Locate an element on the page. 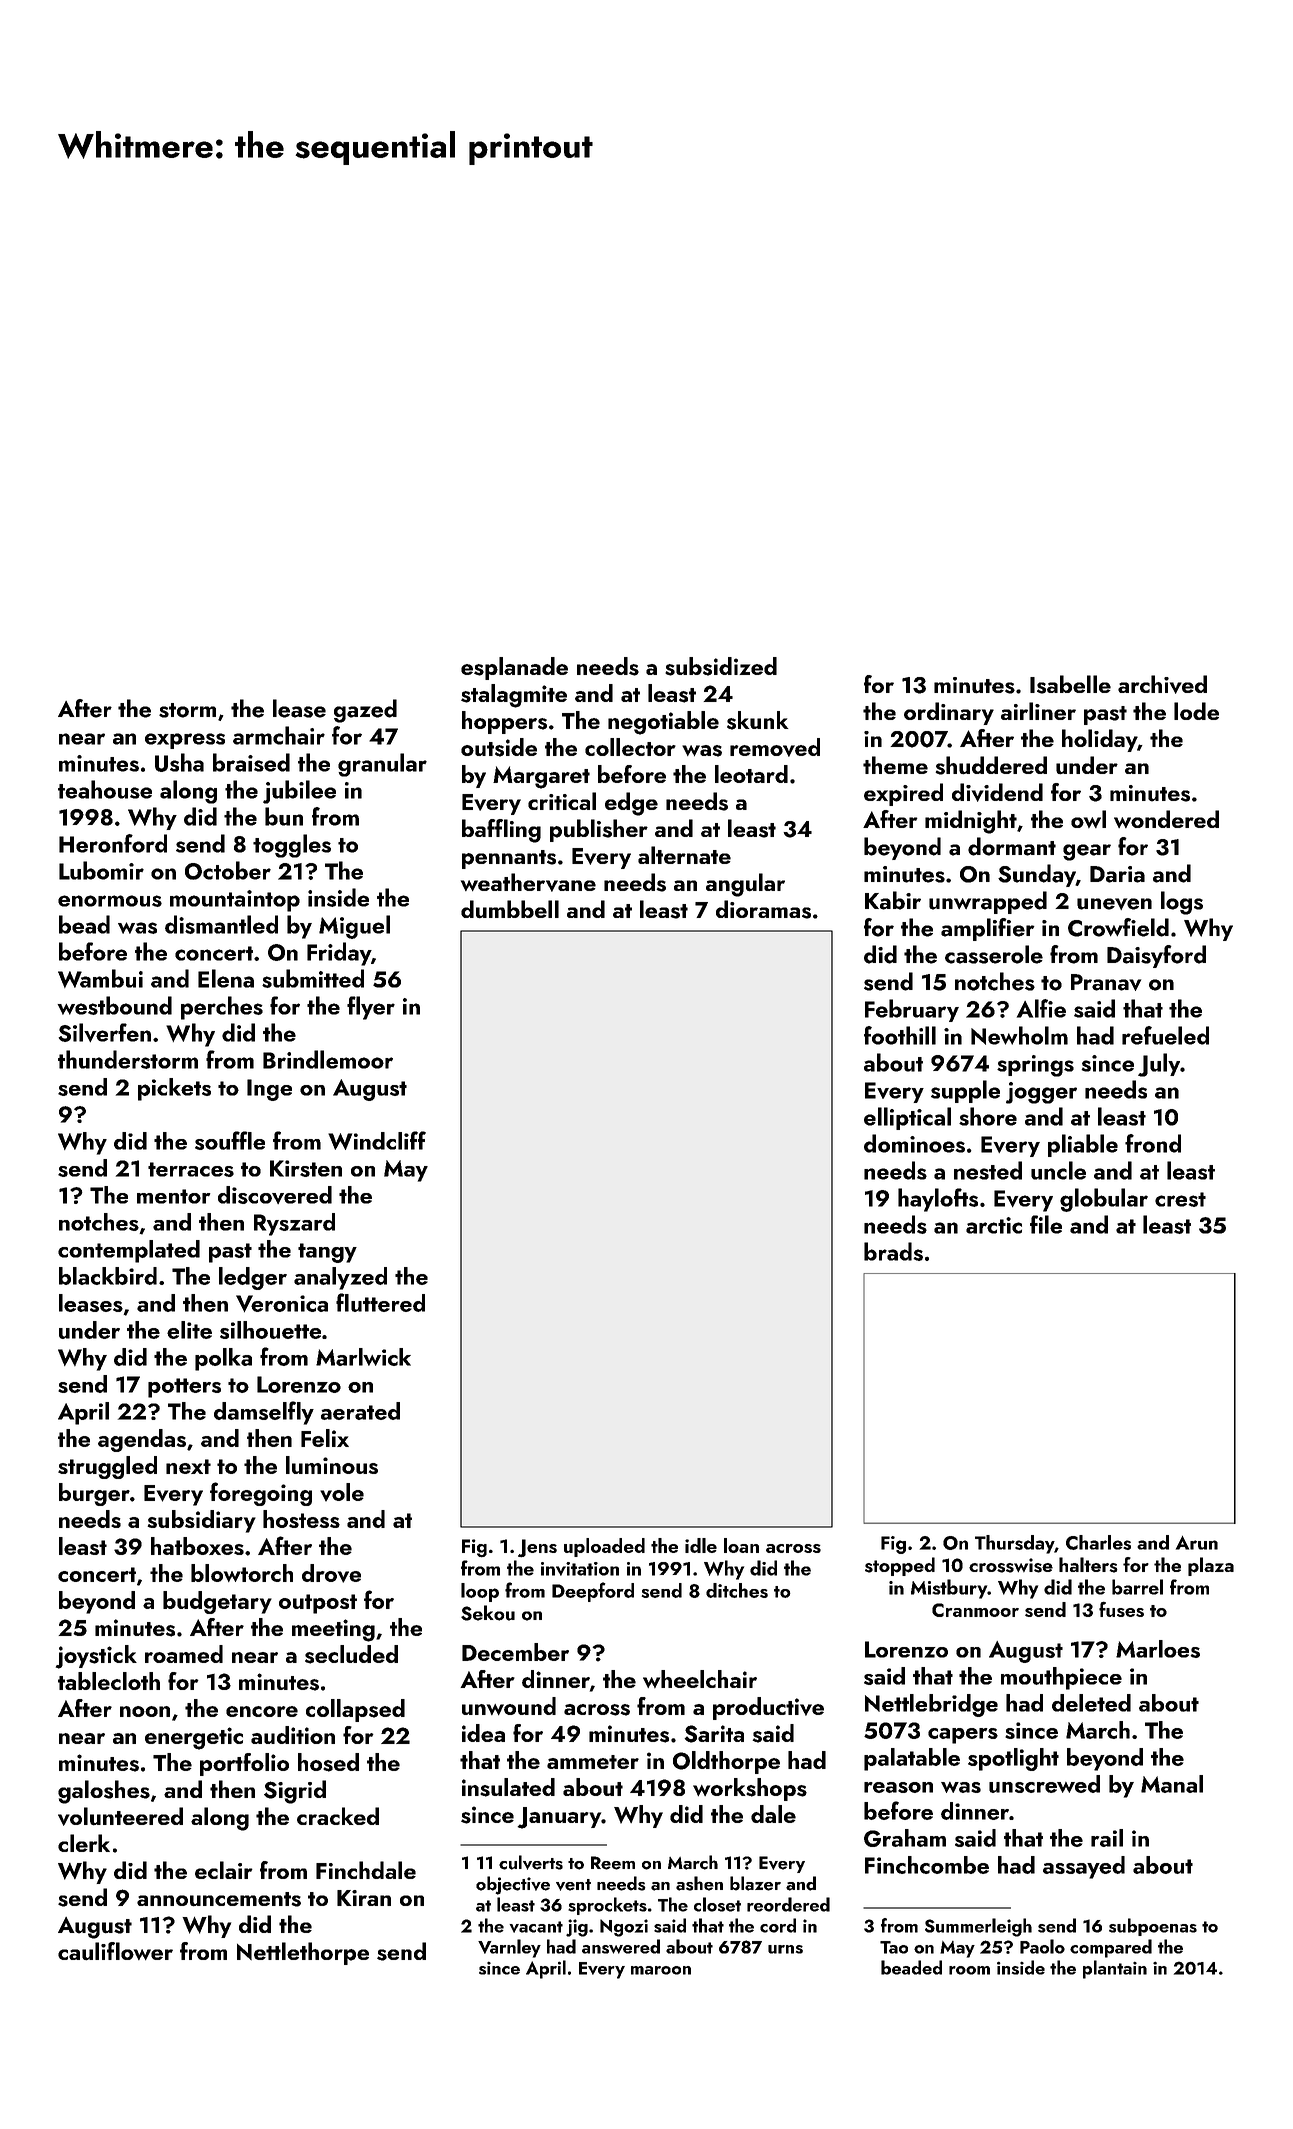 Image resolution: width=1293 pixels, height=2129 pixels. express is located at coordinates (185, 741).
